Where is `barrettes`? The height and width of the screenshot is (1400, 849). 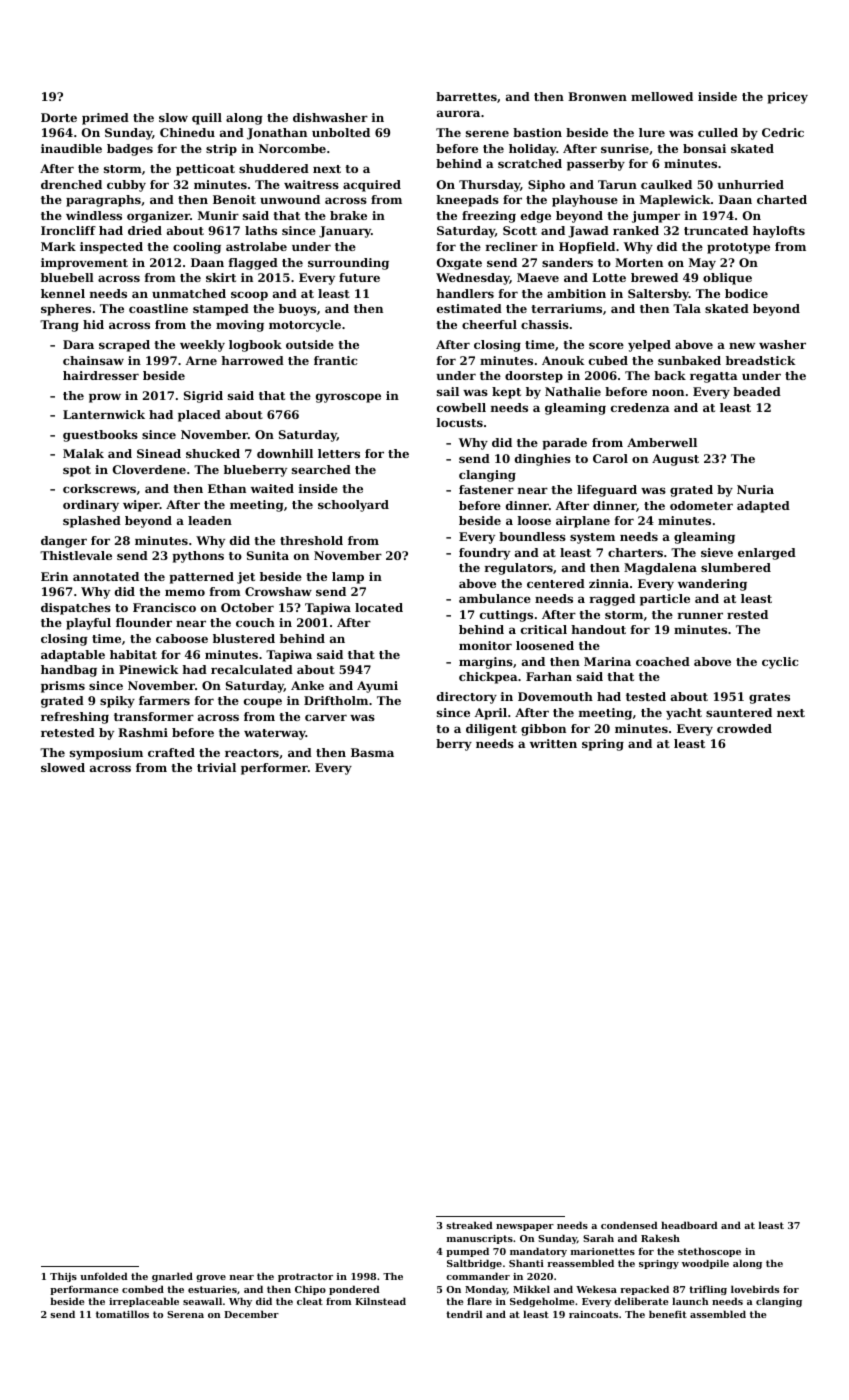
barrettes is located at coordinates (466, 96).
